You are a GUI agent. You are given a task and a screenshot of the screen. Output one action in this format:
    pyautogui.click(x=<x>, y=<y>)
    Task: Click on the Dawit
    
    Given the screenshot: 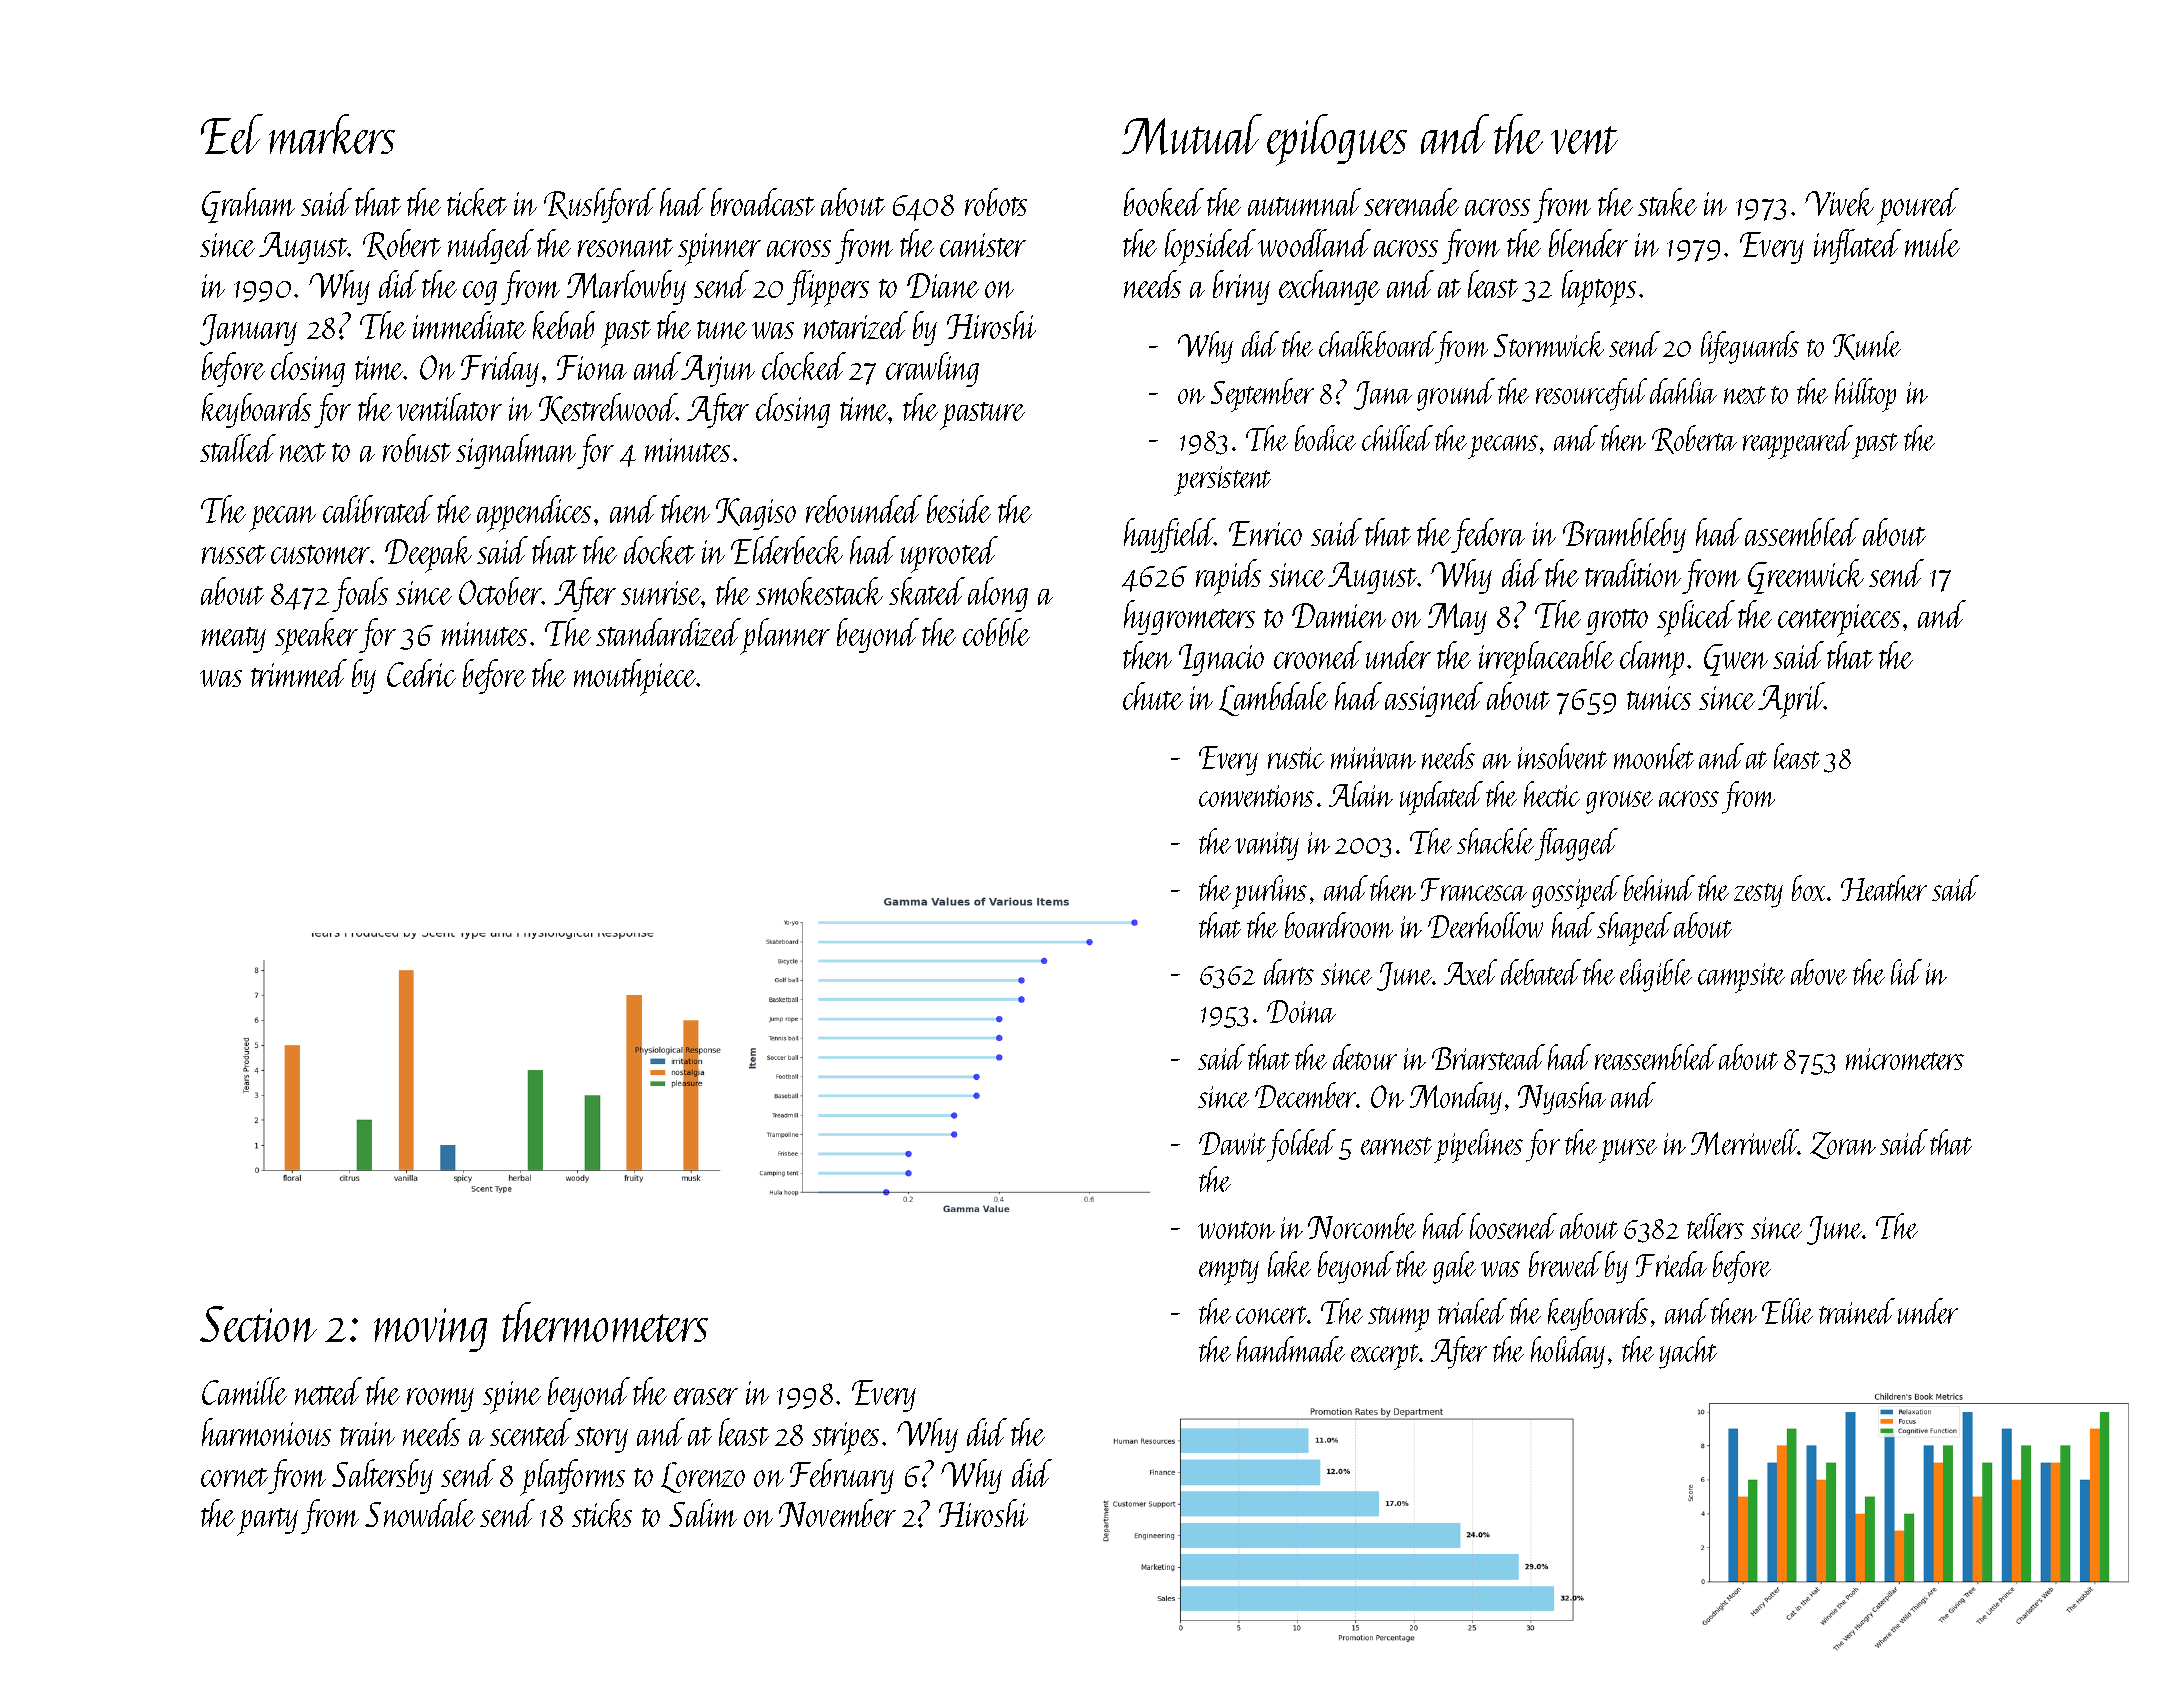 What is the action you would take?
    pyautogui.click(x=1232, y=1143)
